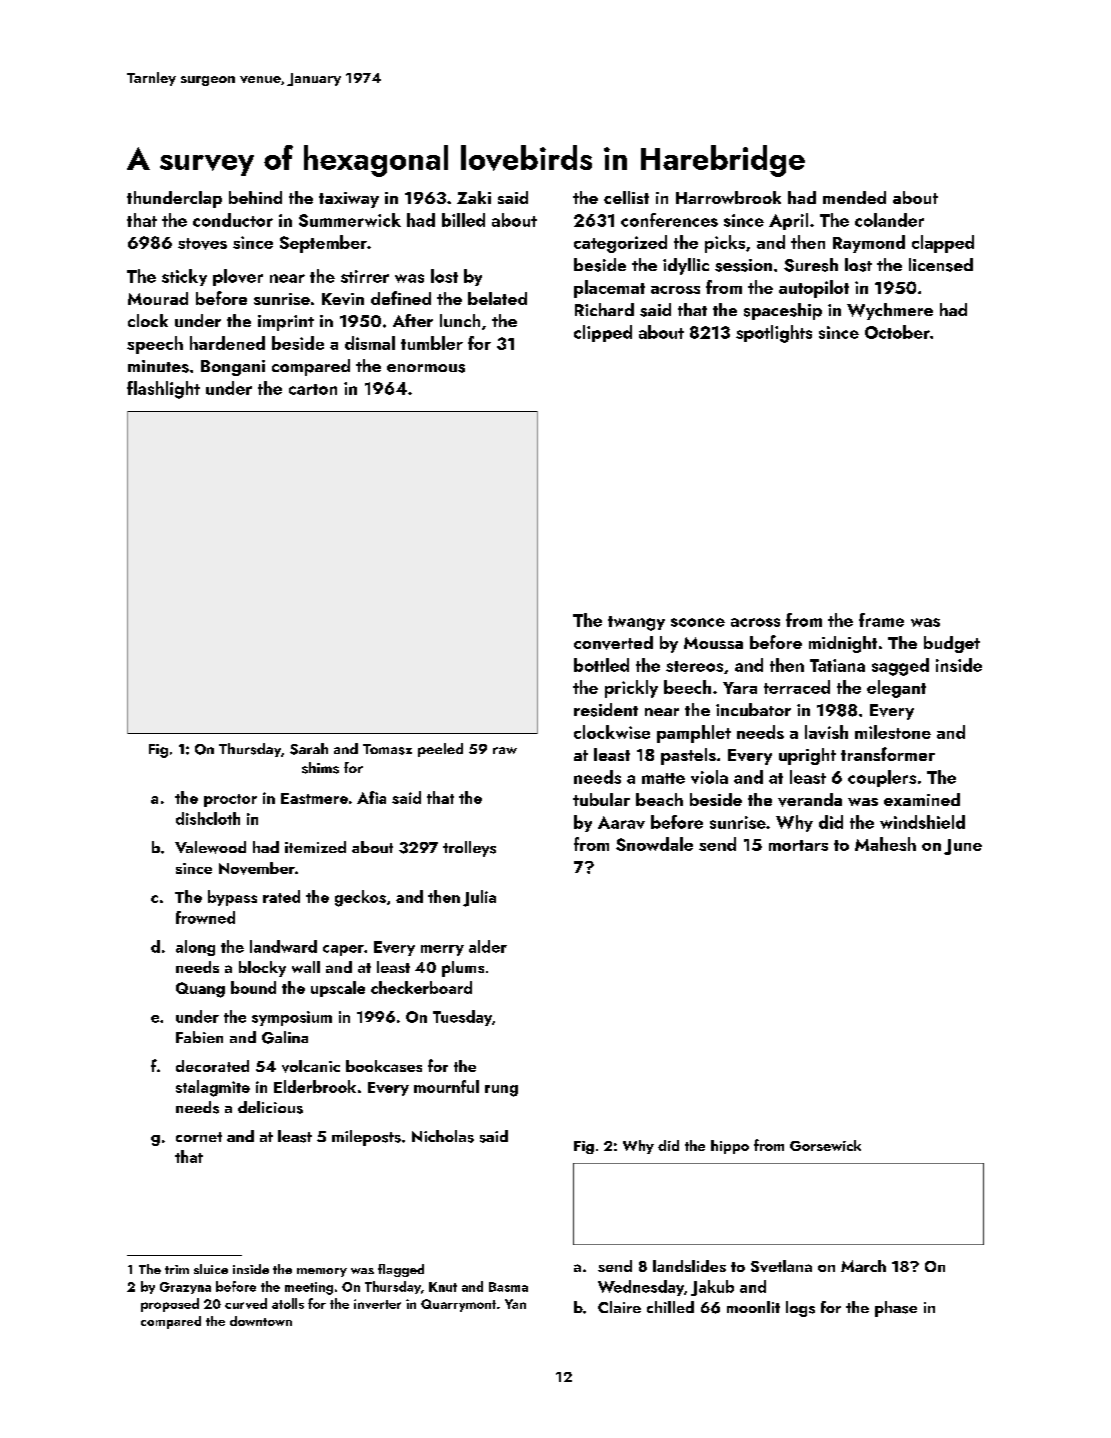 The image size is (1111, 1438). What do you see at coordinates (309, 749) in the screenshot?
I see `Sarah` at bounding box center [309, 749].
